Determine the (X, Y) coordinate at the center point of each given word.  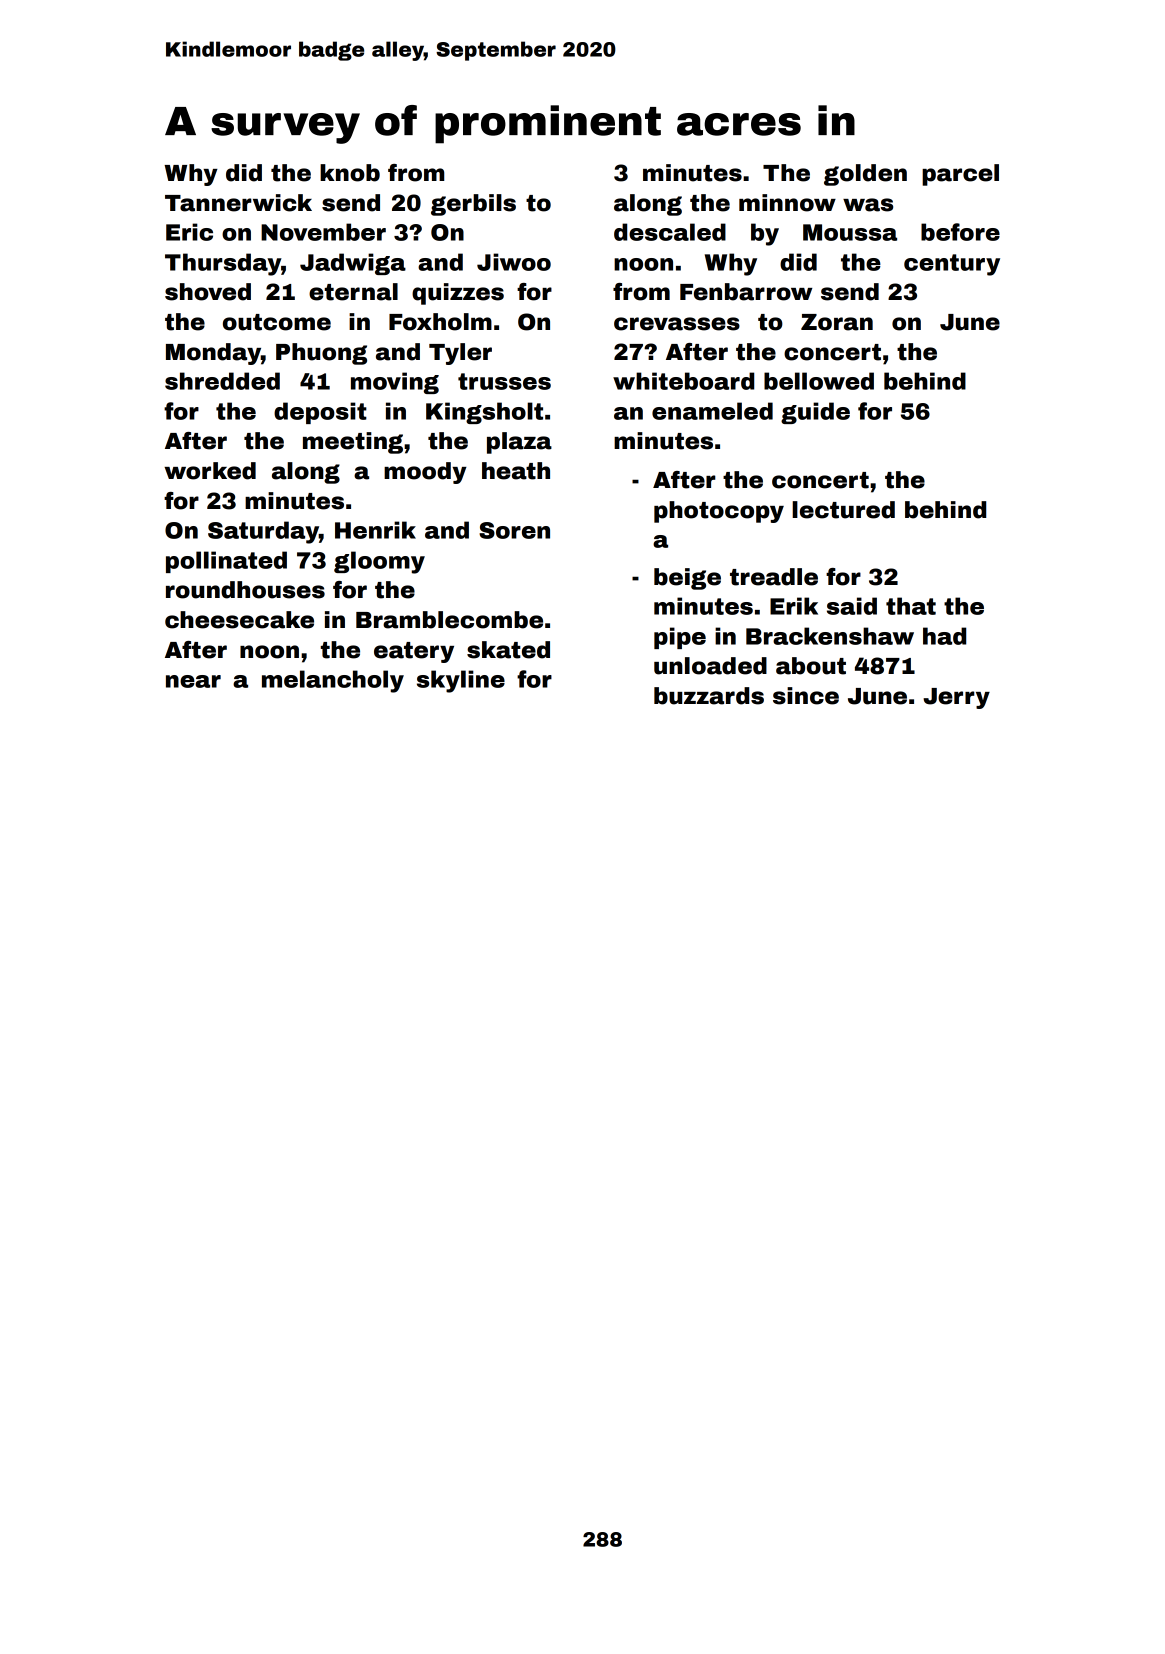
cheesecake (239, 620)
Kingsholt (484, 413)
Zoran (837, 322)
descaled (670, 232)
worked (210, 471)
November (323, 232)
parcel (960, 175)
